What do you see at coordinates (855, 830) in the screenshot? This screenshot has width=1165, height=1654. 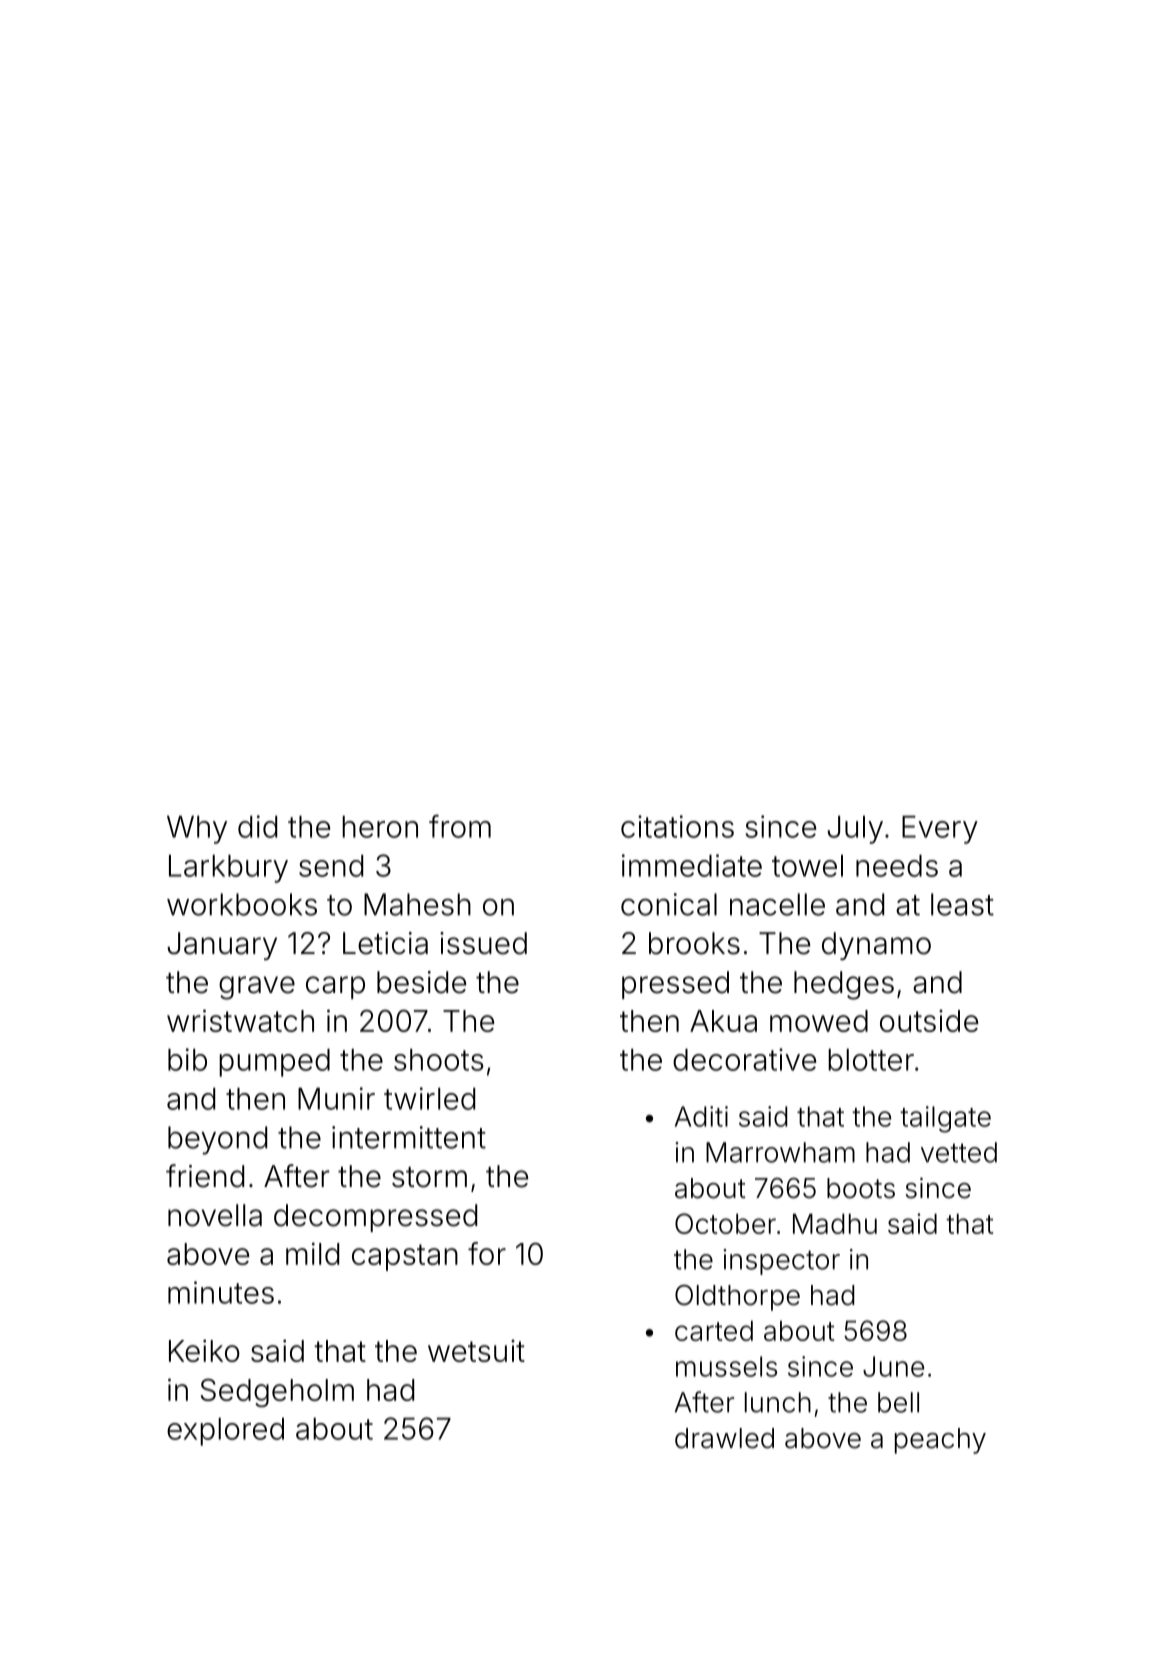 I see `July` at bounding box center [855, 830].
